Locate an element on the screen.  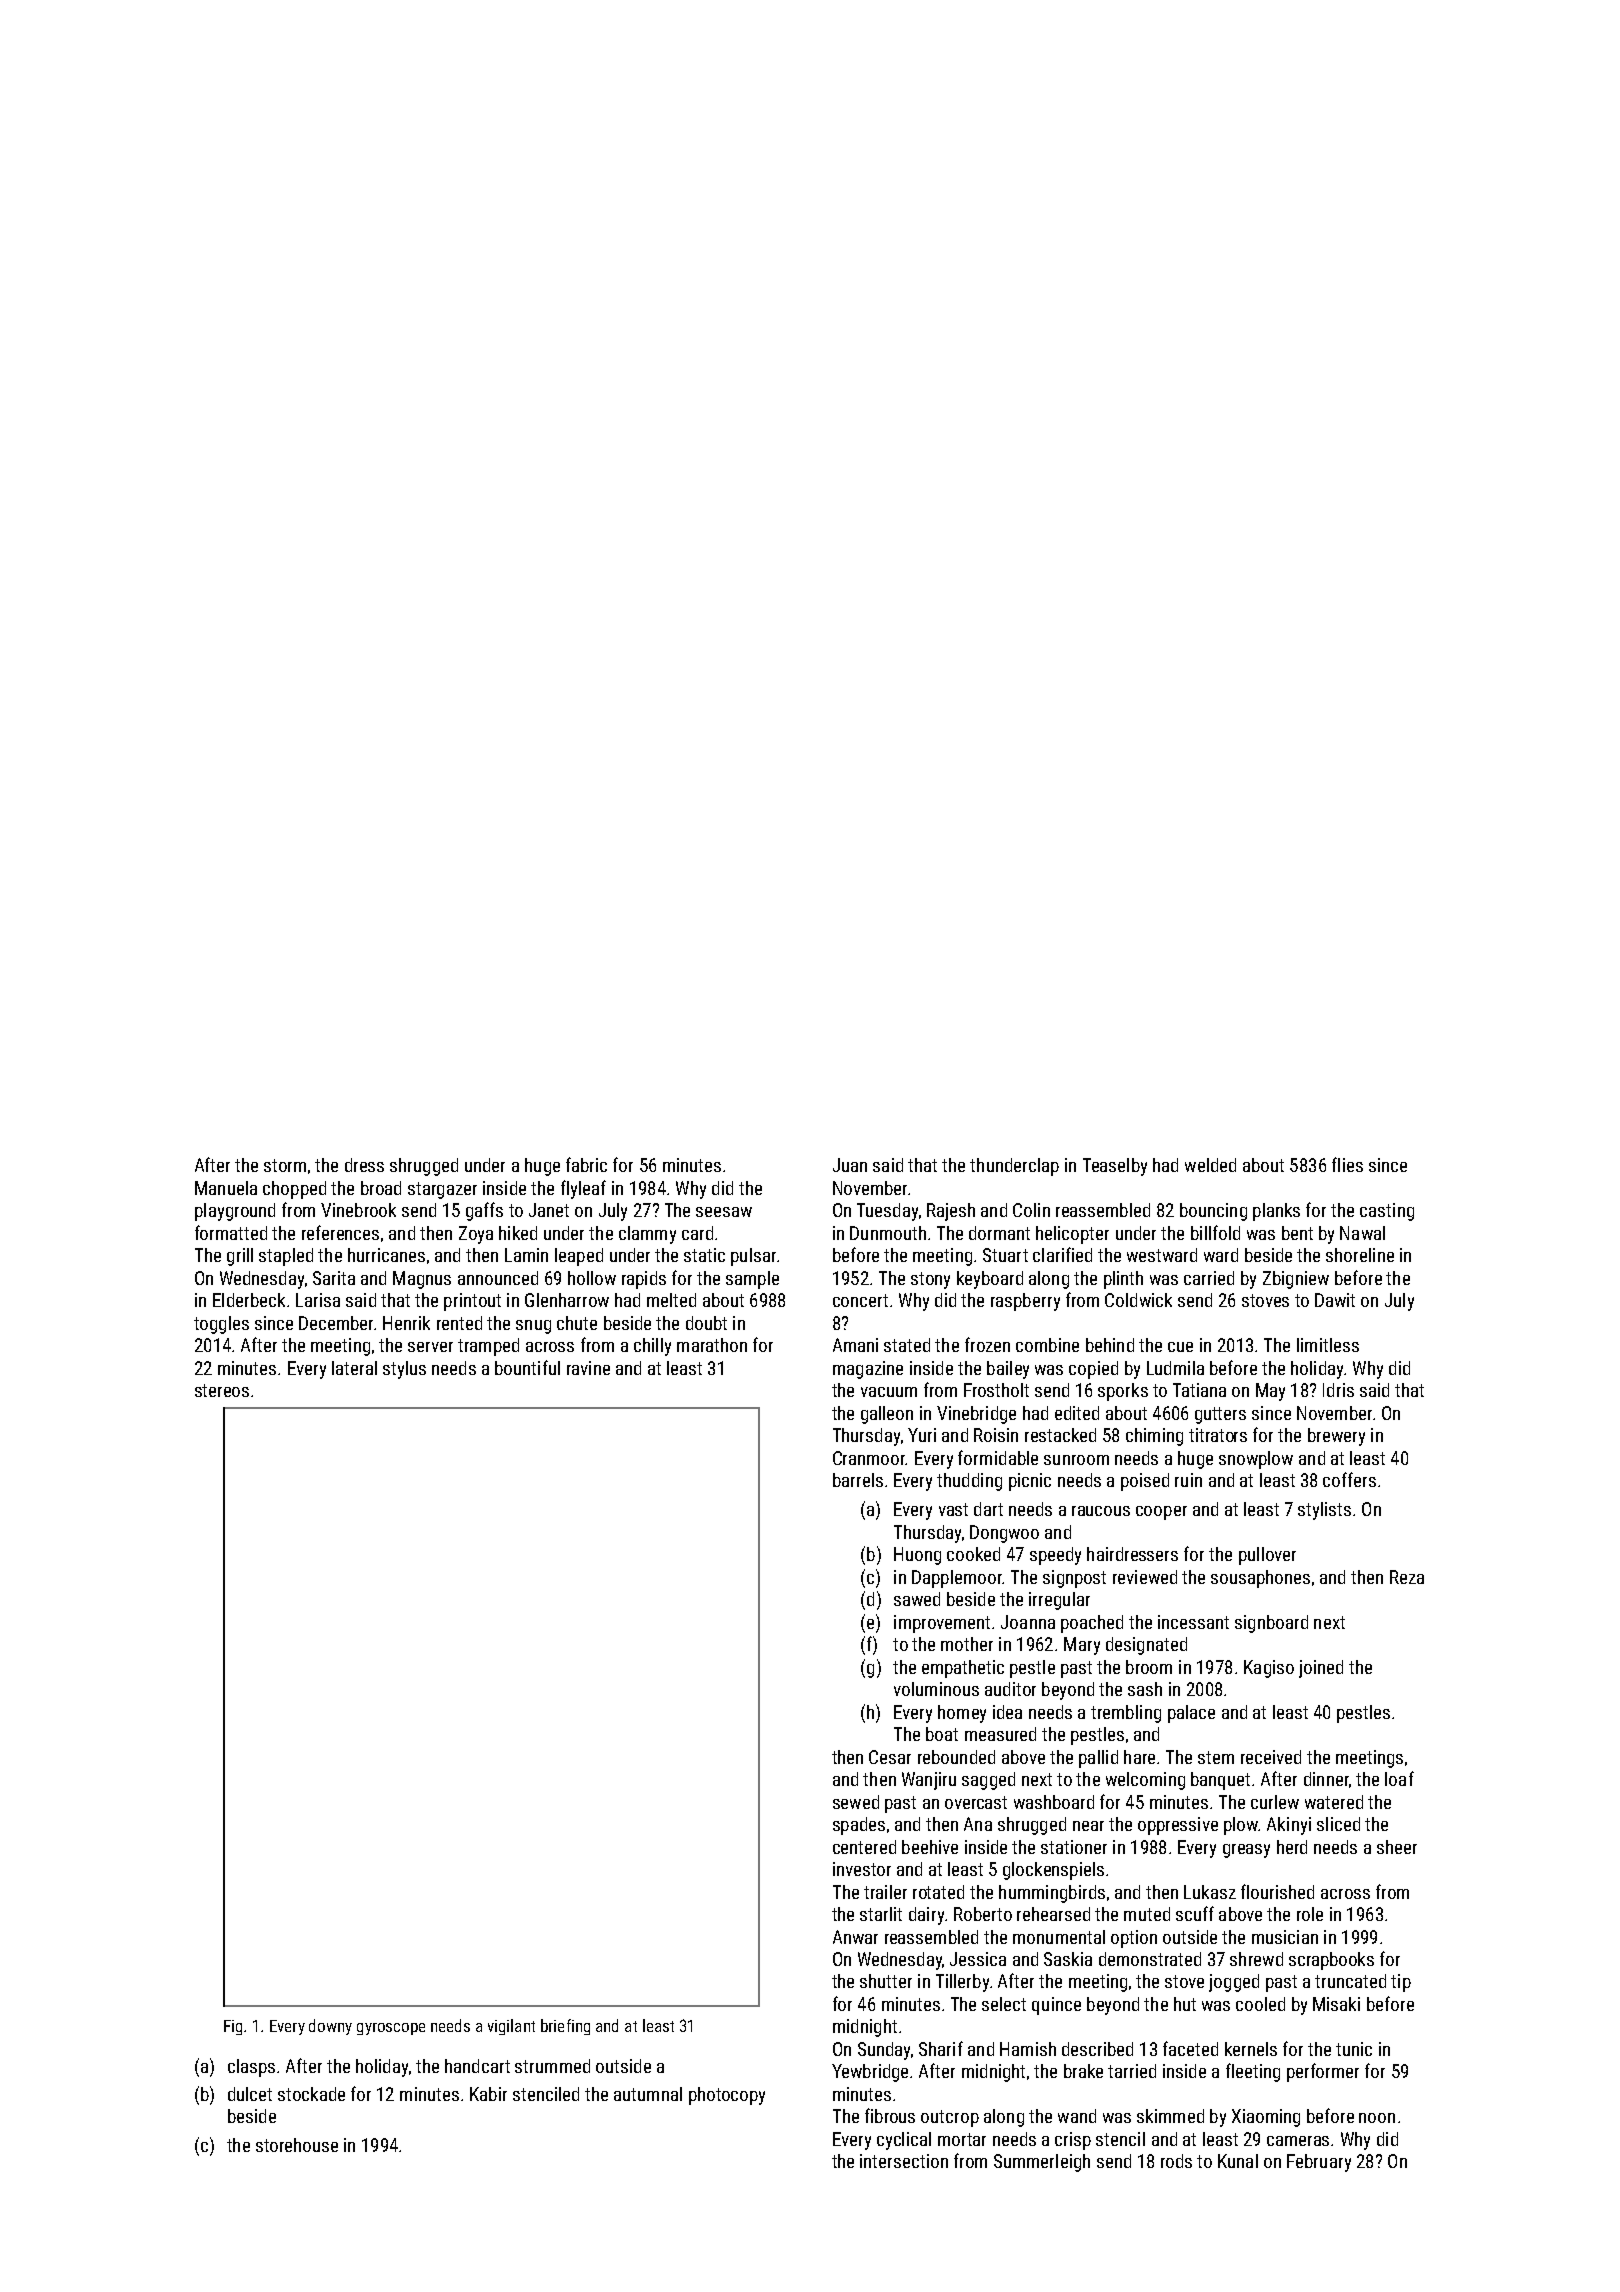
grill is located at coordinates (240, 1257).
